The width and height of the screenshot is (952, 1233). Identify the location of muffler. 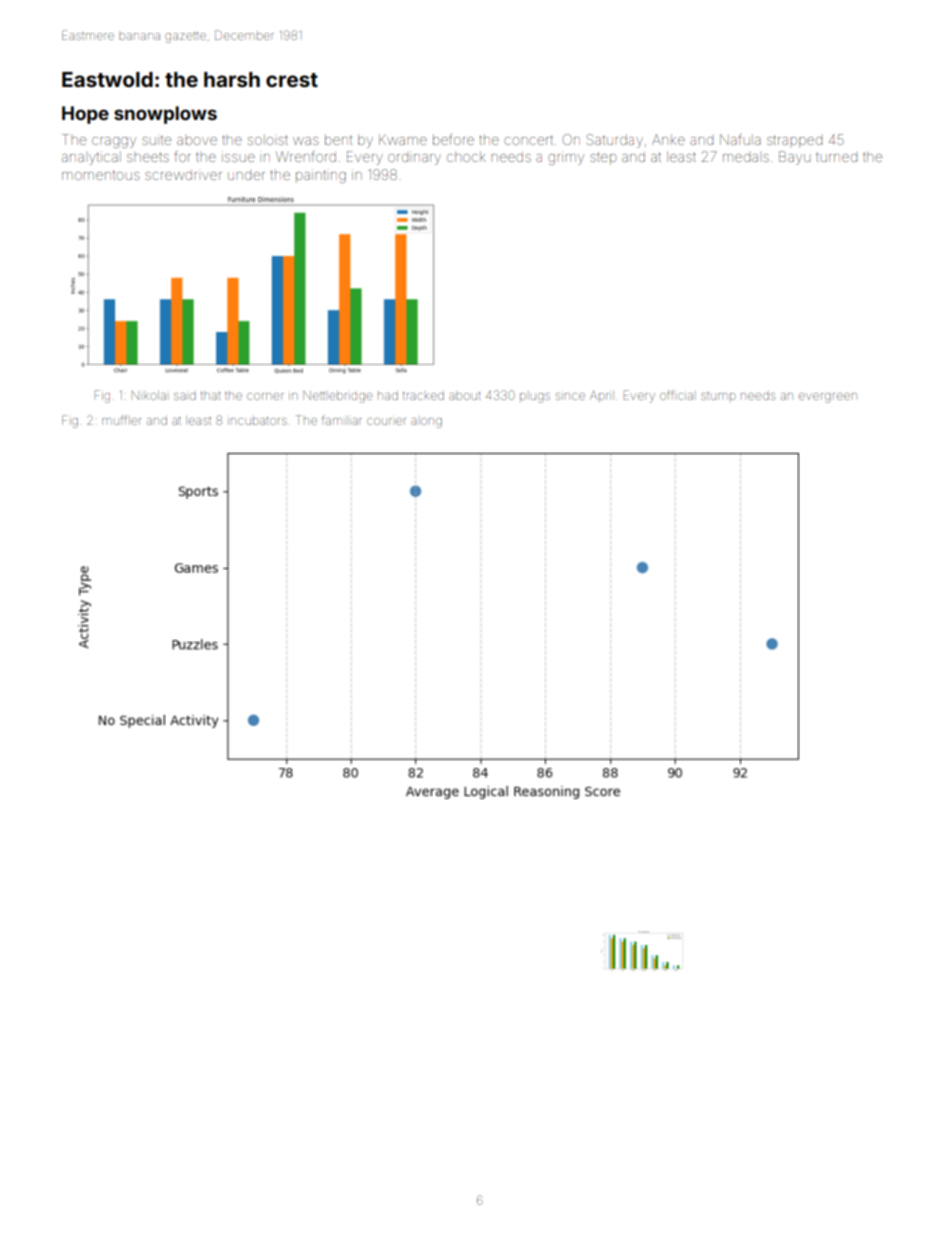
(121, 420).
